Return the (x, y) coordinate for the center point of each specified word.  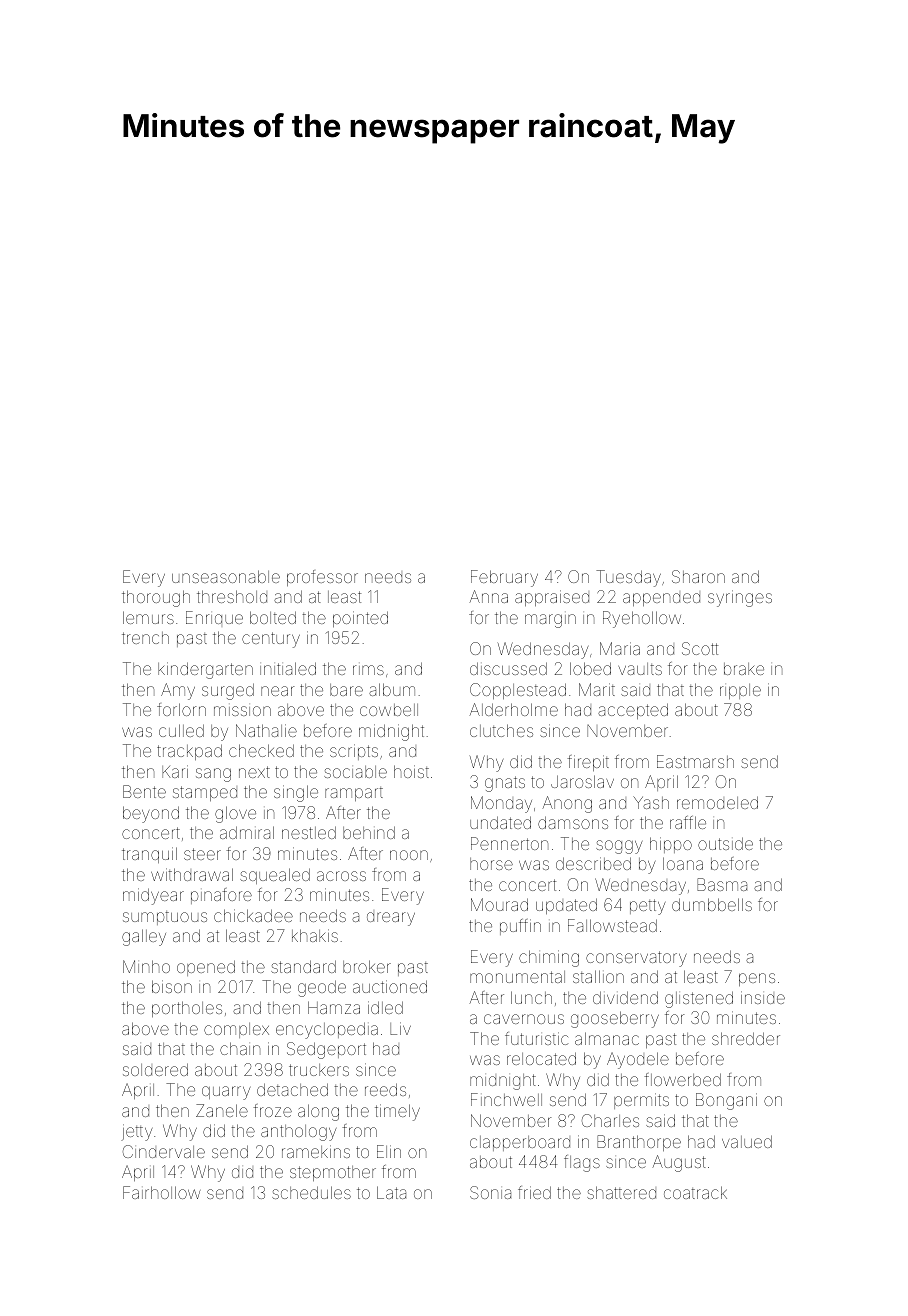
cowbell (389, 710)
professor (322, 578)
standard (303, 966)
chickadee (253, 915)
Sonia (490, 1192)
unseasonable (226, 576)
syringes (740, 598)
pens (757, 979)
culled (181, 730)
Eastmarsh (695, 761)
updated (566, 906)
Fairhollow (162, 1192)
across (341, 876)
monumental (517, 977)
